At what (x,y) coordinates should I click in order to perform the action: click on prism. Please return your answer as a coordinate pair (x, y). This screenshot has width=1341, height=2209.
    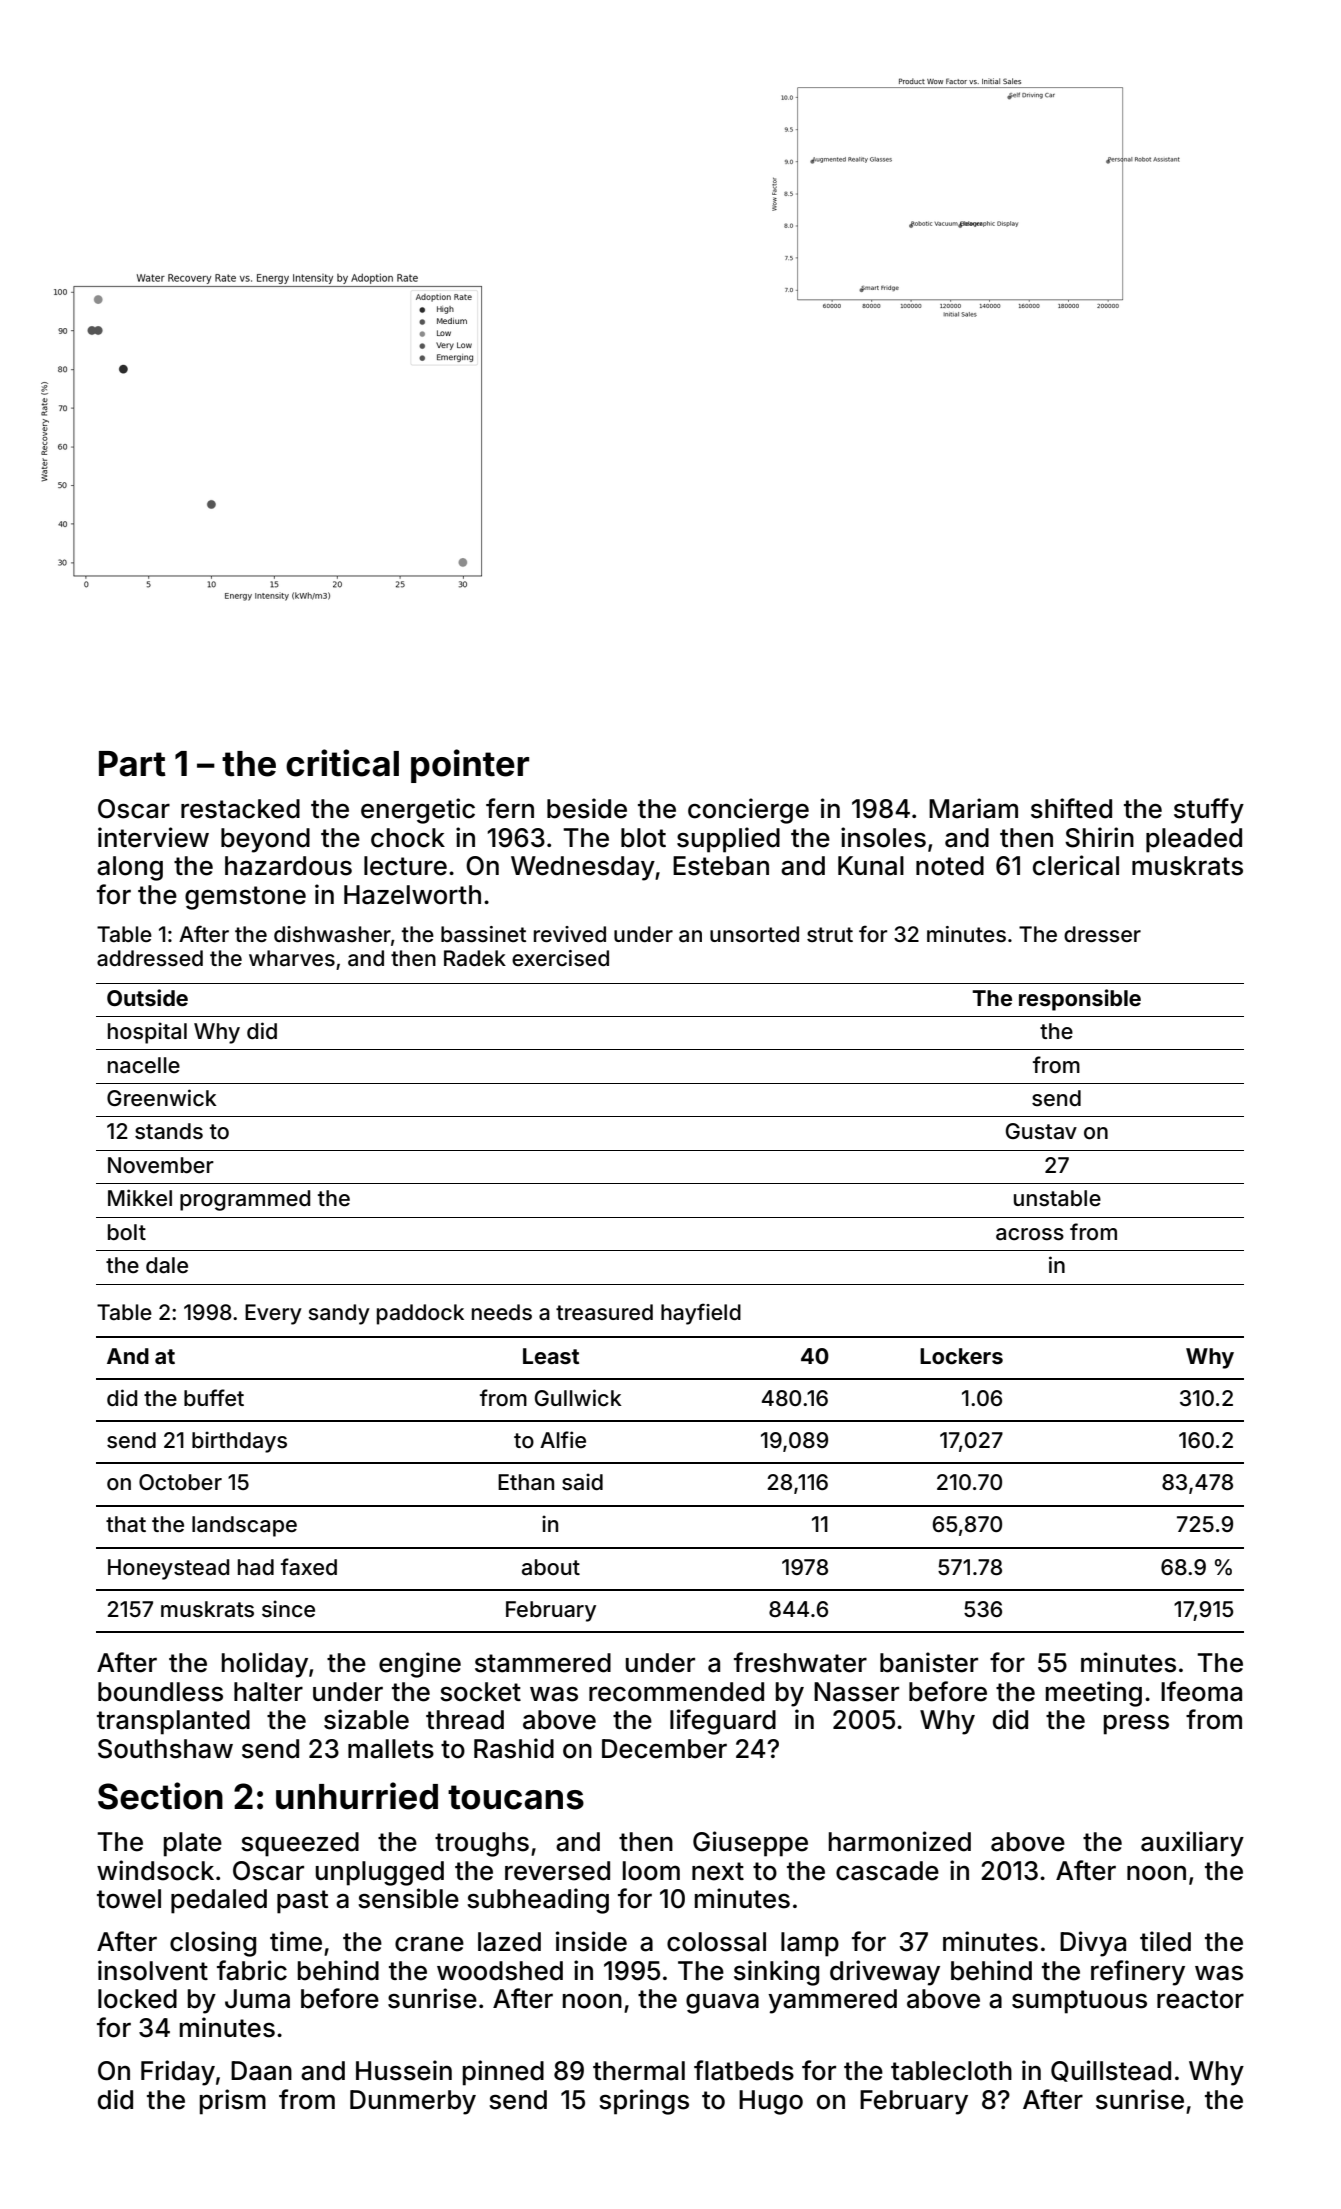
    Looking at the image, I should click on (233, 2102).
